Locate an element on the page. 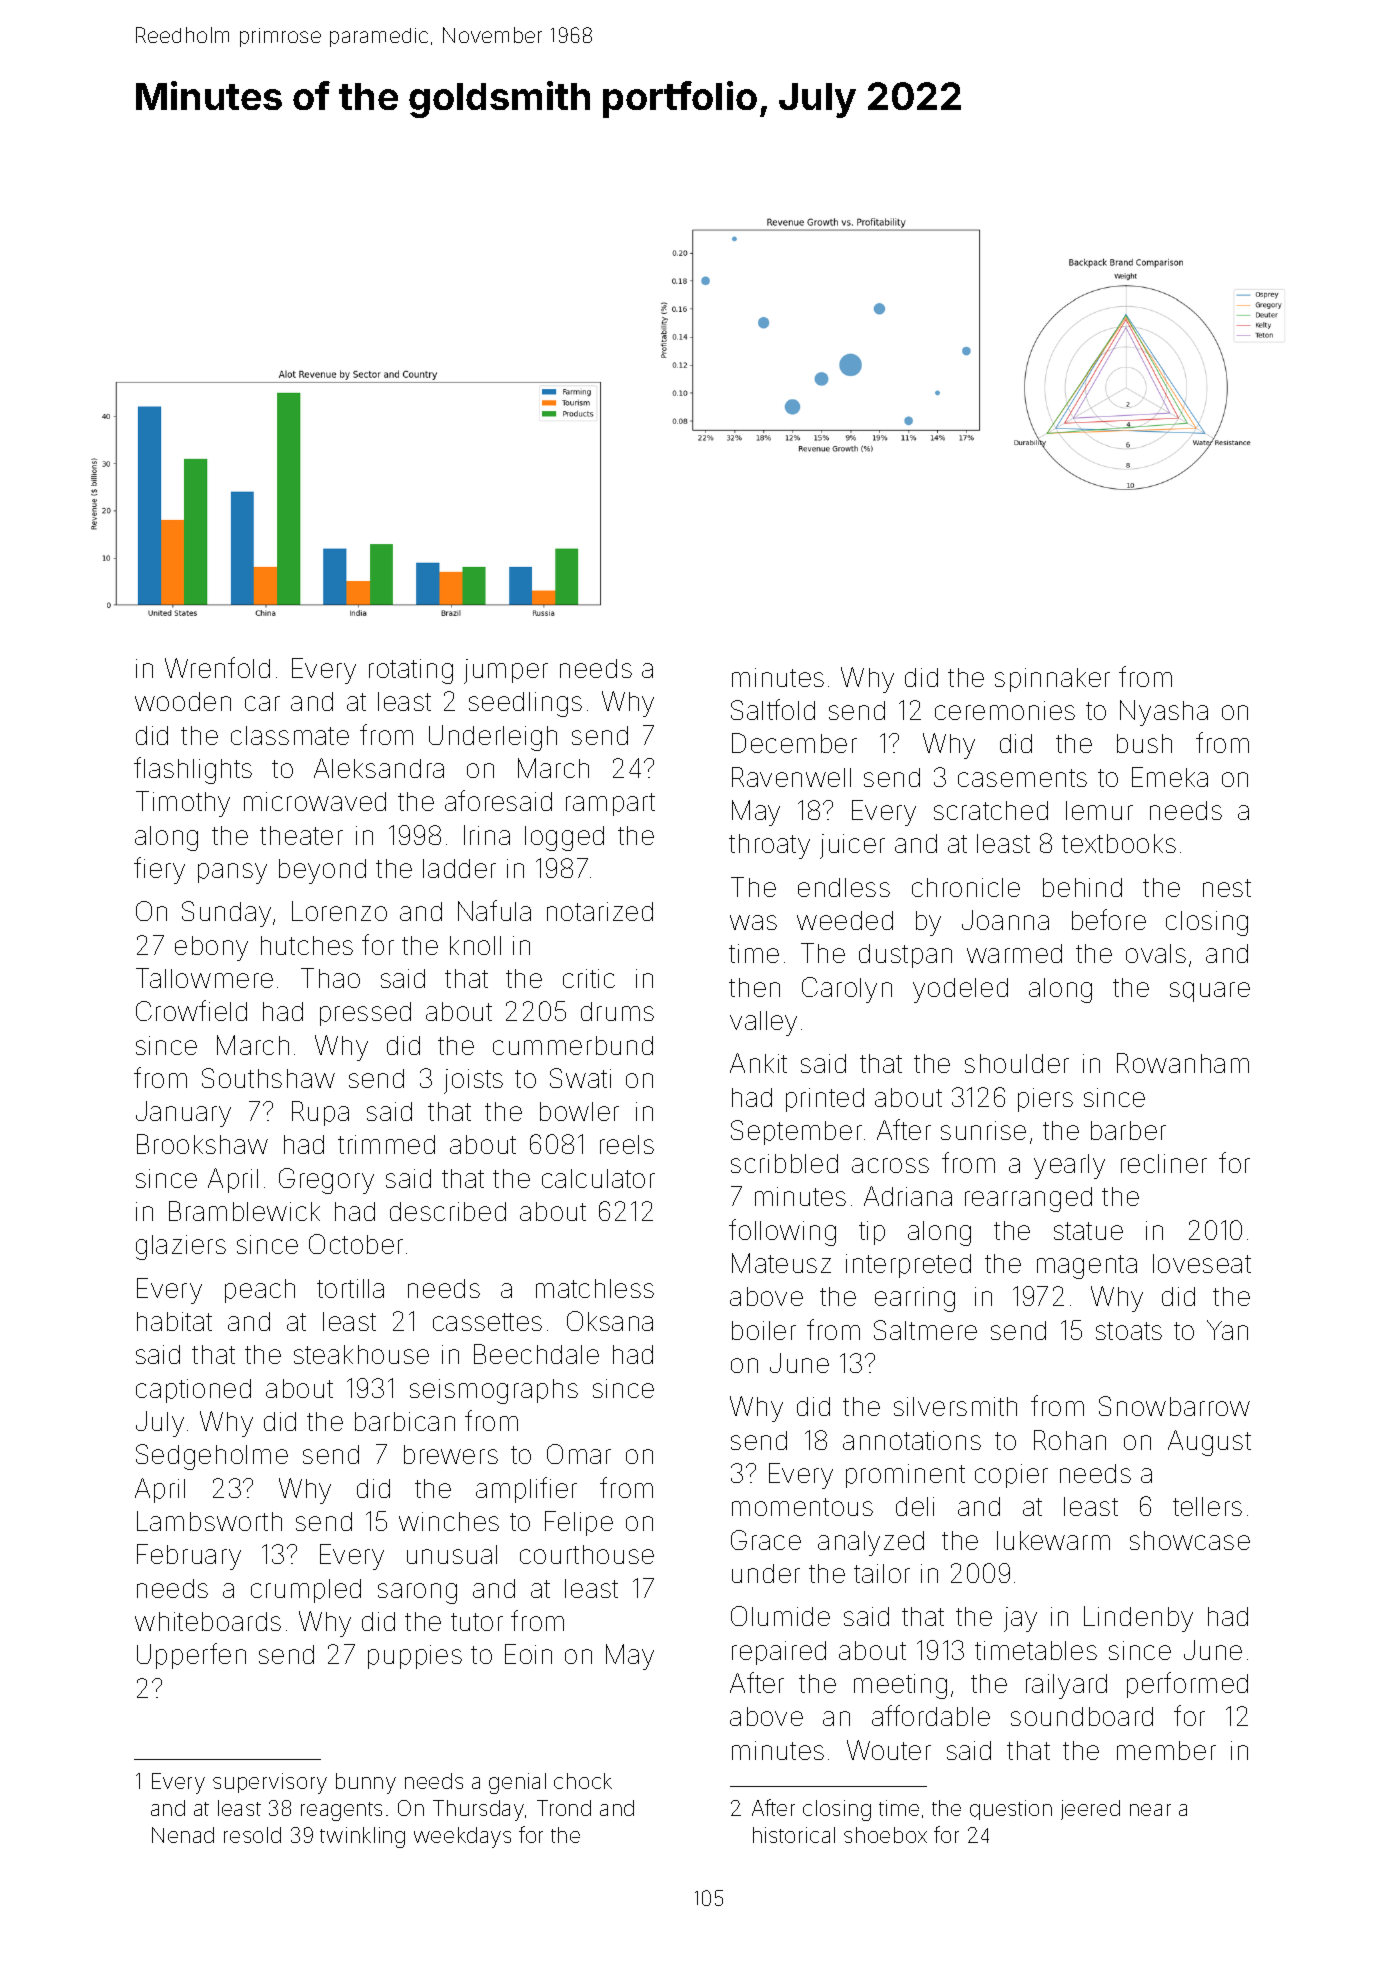  was is located at coordinates (753, 922).
